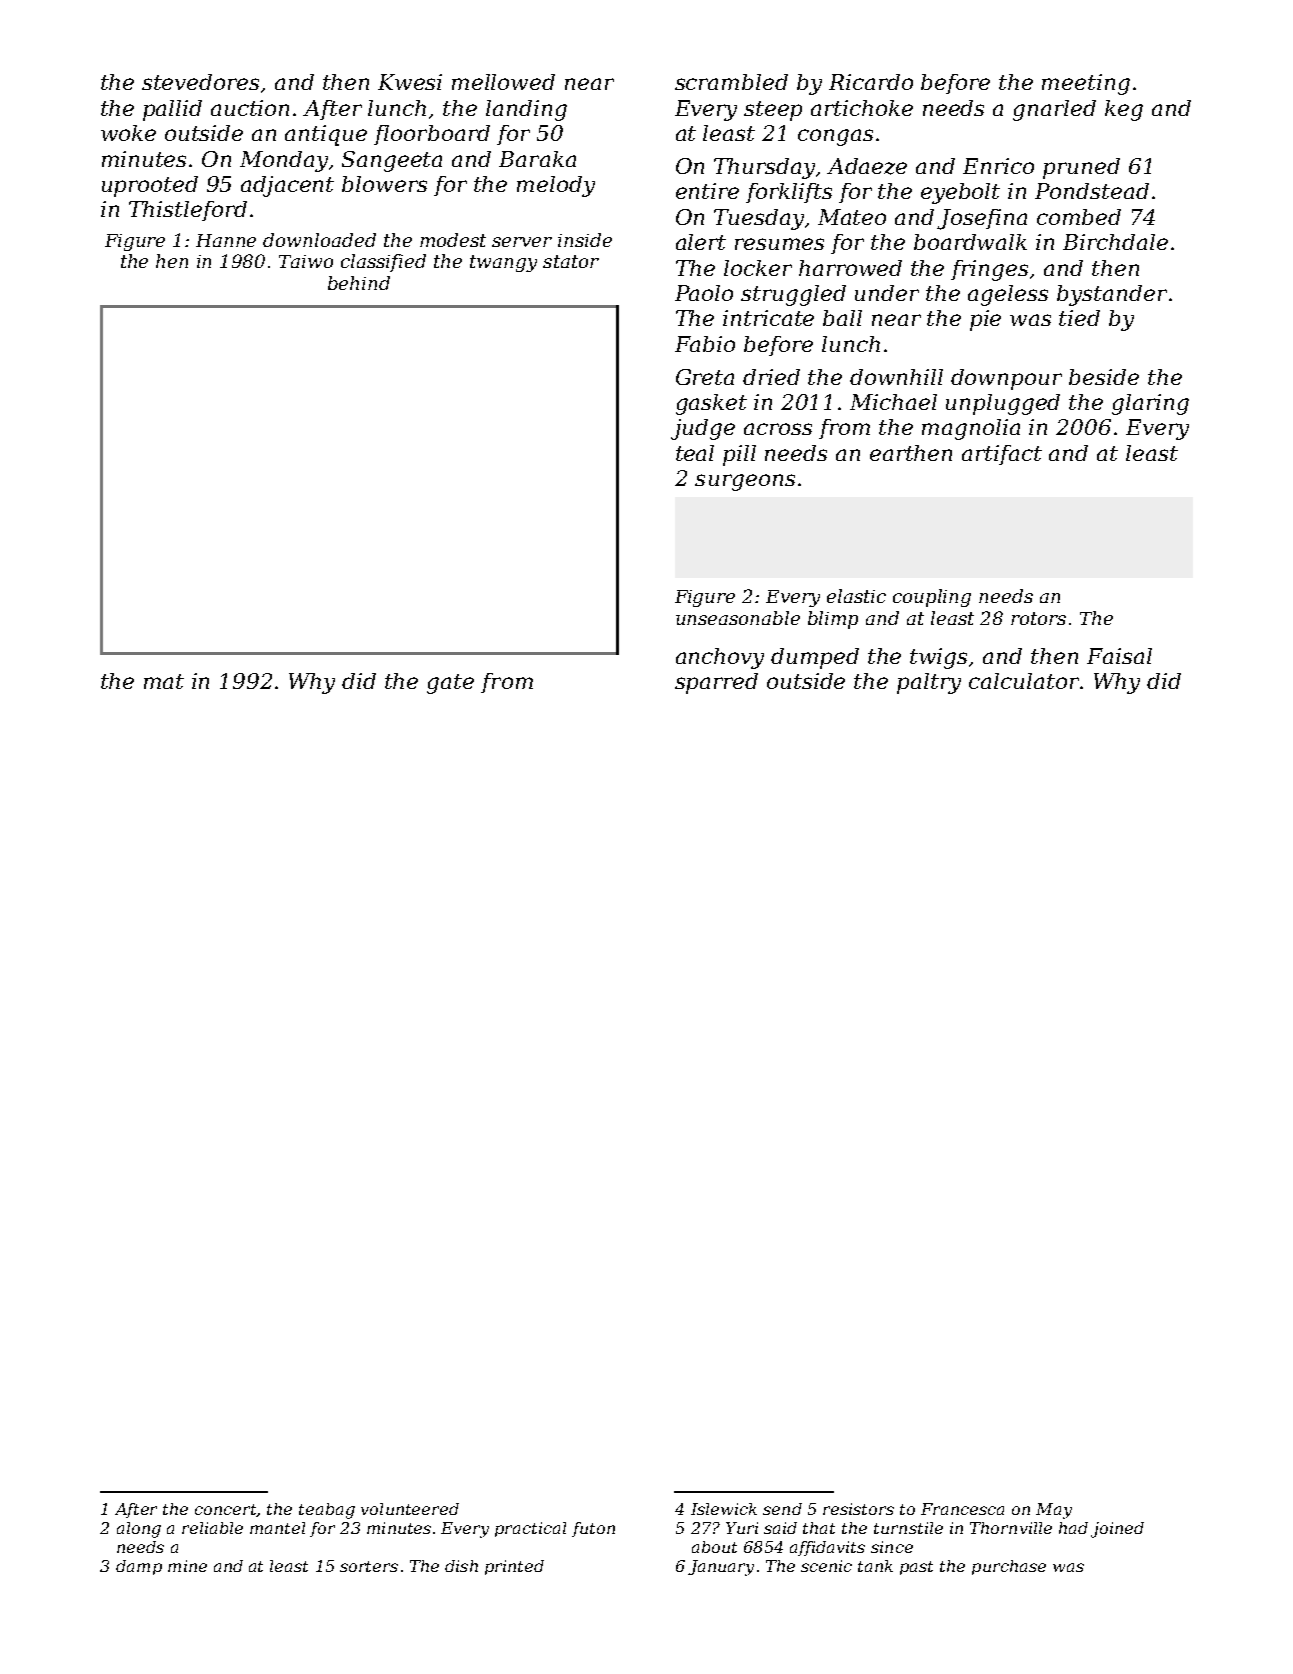 This document has width=1293, height=1674. Describe the element at coordinates (962, 1509) in the document. I see `Francesca` at that location.
